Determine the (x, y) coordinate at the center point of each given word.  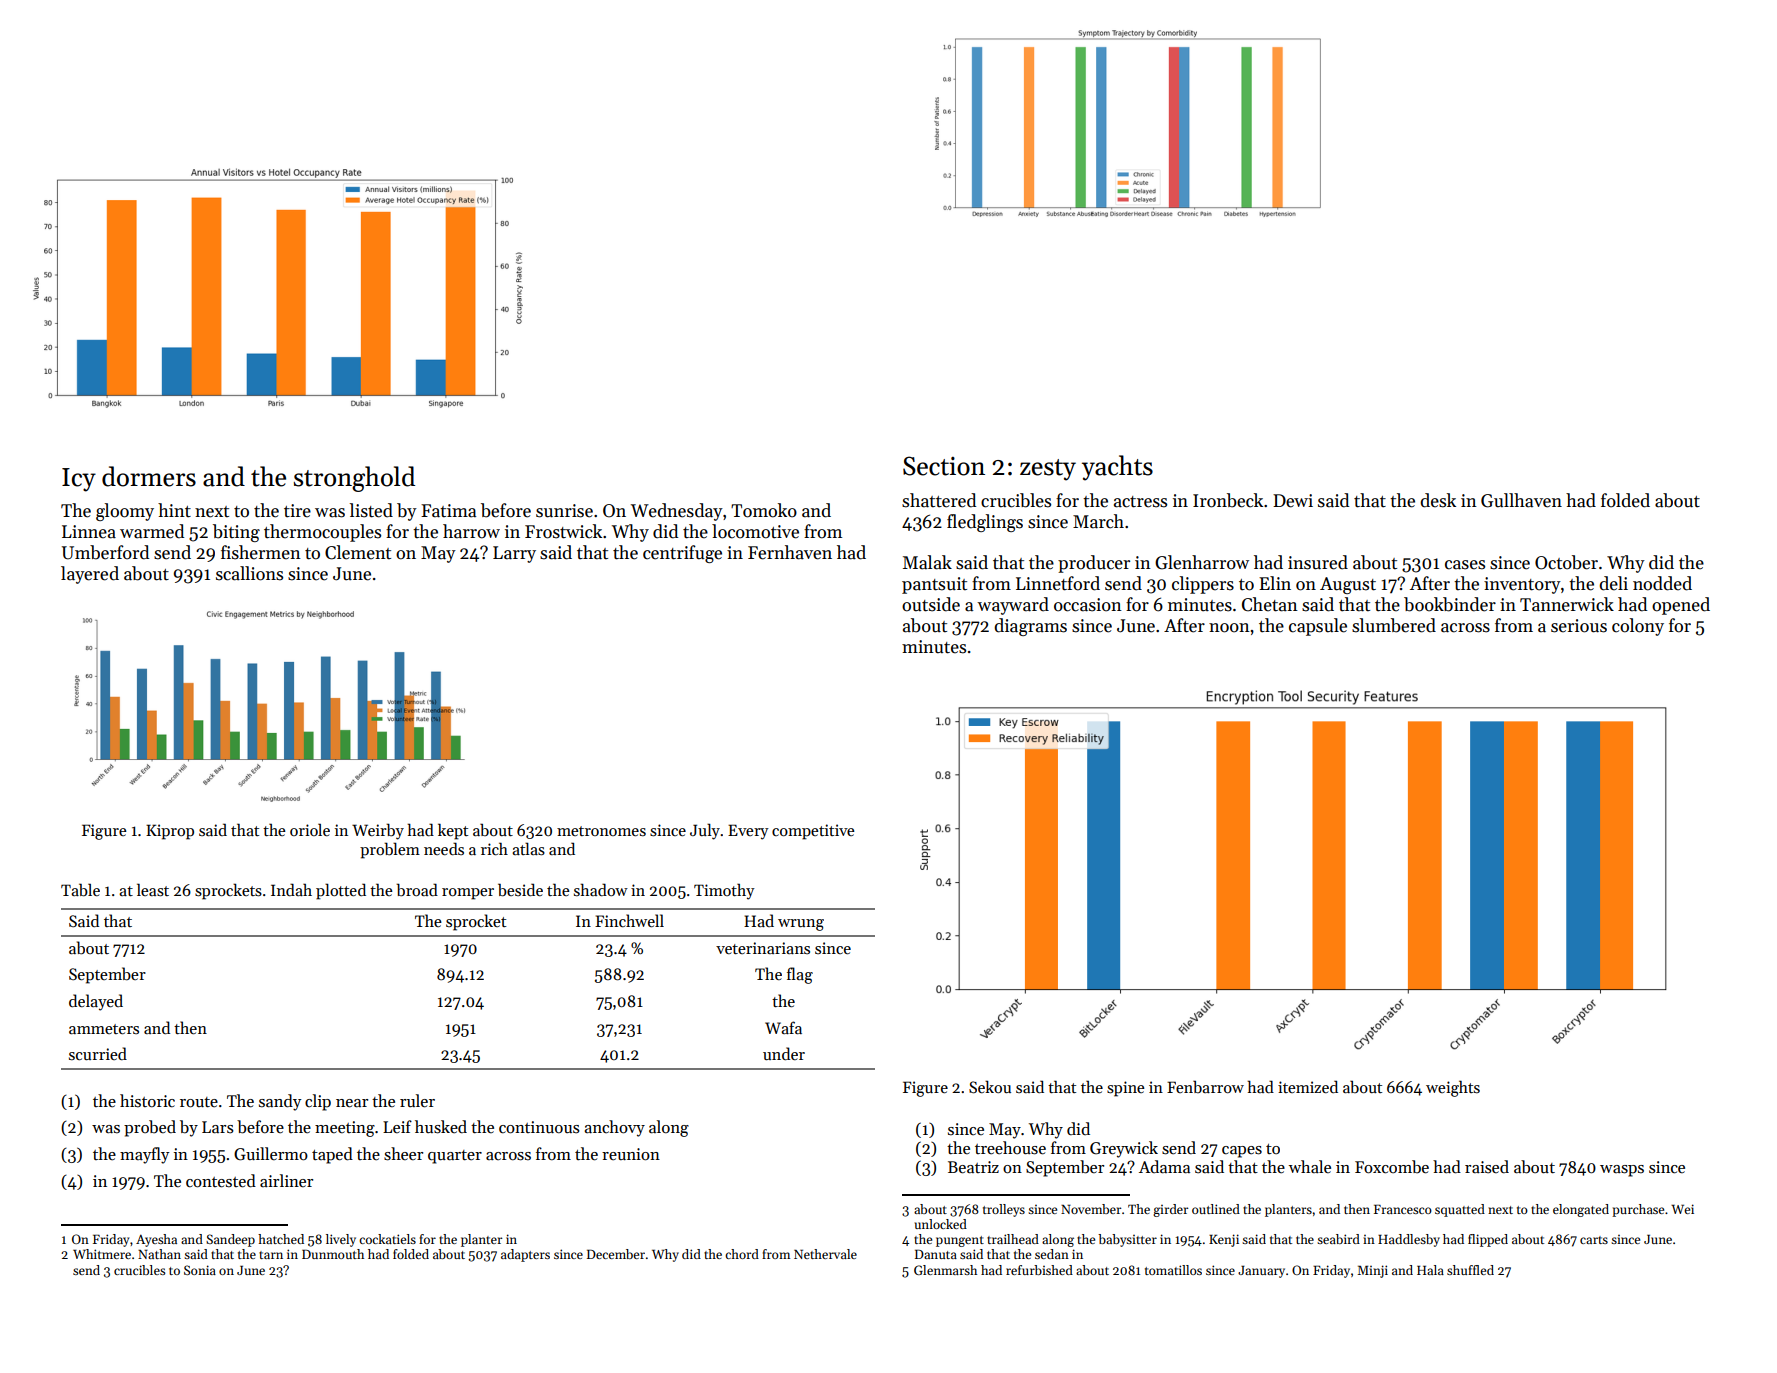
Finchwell (629, 920)
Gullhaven (1521, 500)
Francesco (1403, 1209)
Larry (514, 554)
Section (944, 466)
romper (468, 894)
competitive (813, 832)
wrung (801, 925)
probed (150, 1128)
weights (1453, 1088)
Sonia (200, 1270)
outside (931, 604)
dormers (149, 476)
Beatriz (973, 1167)
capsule (1318, 627)
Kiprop (170, 832)
